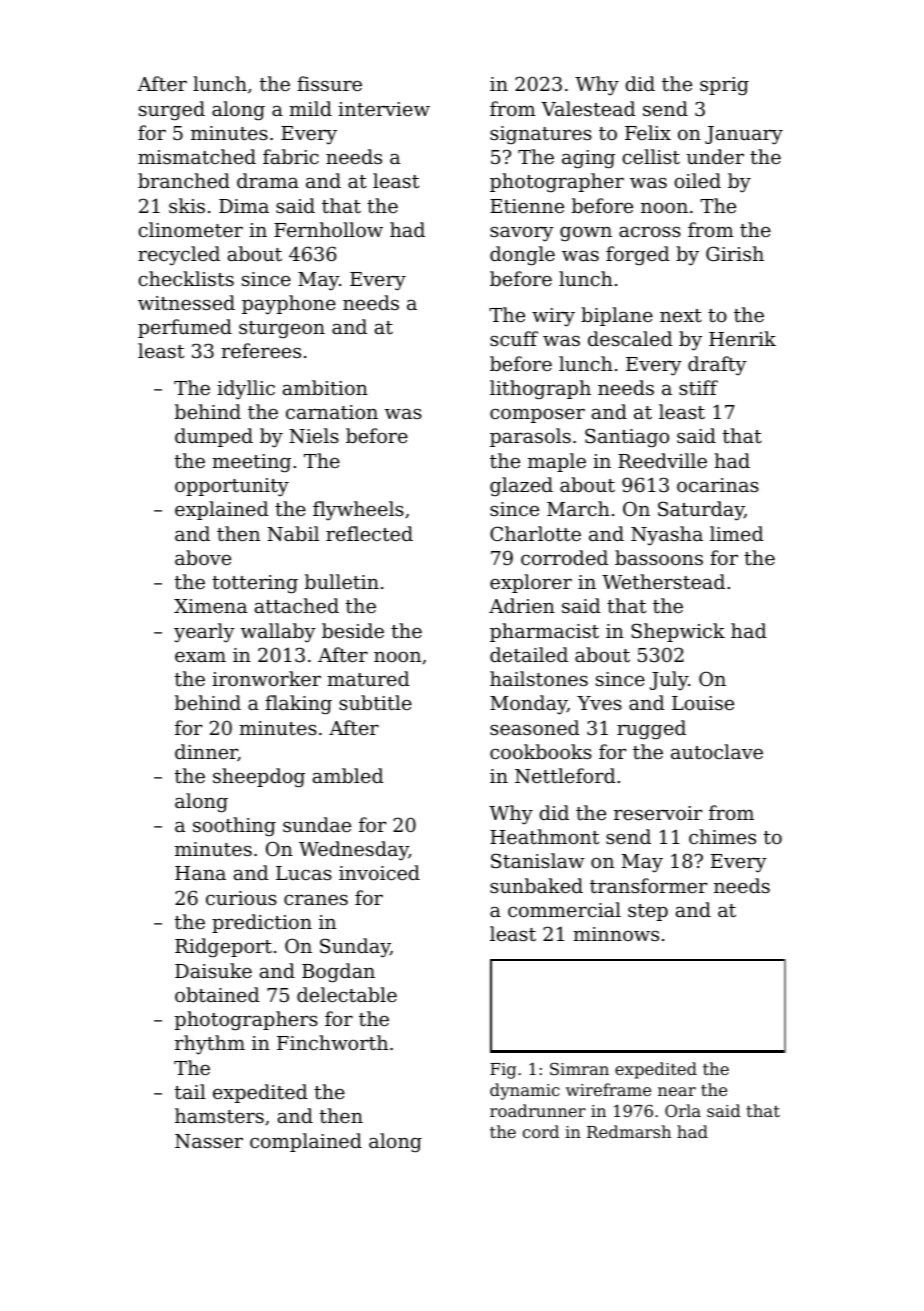 The width and height of the screenshot is (924, 1311). Describe the element at coordinates (528, 705) in the screenshot. I see `Monday` at that location.
